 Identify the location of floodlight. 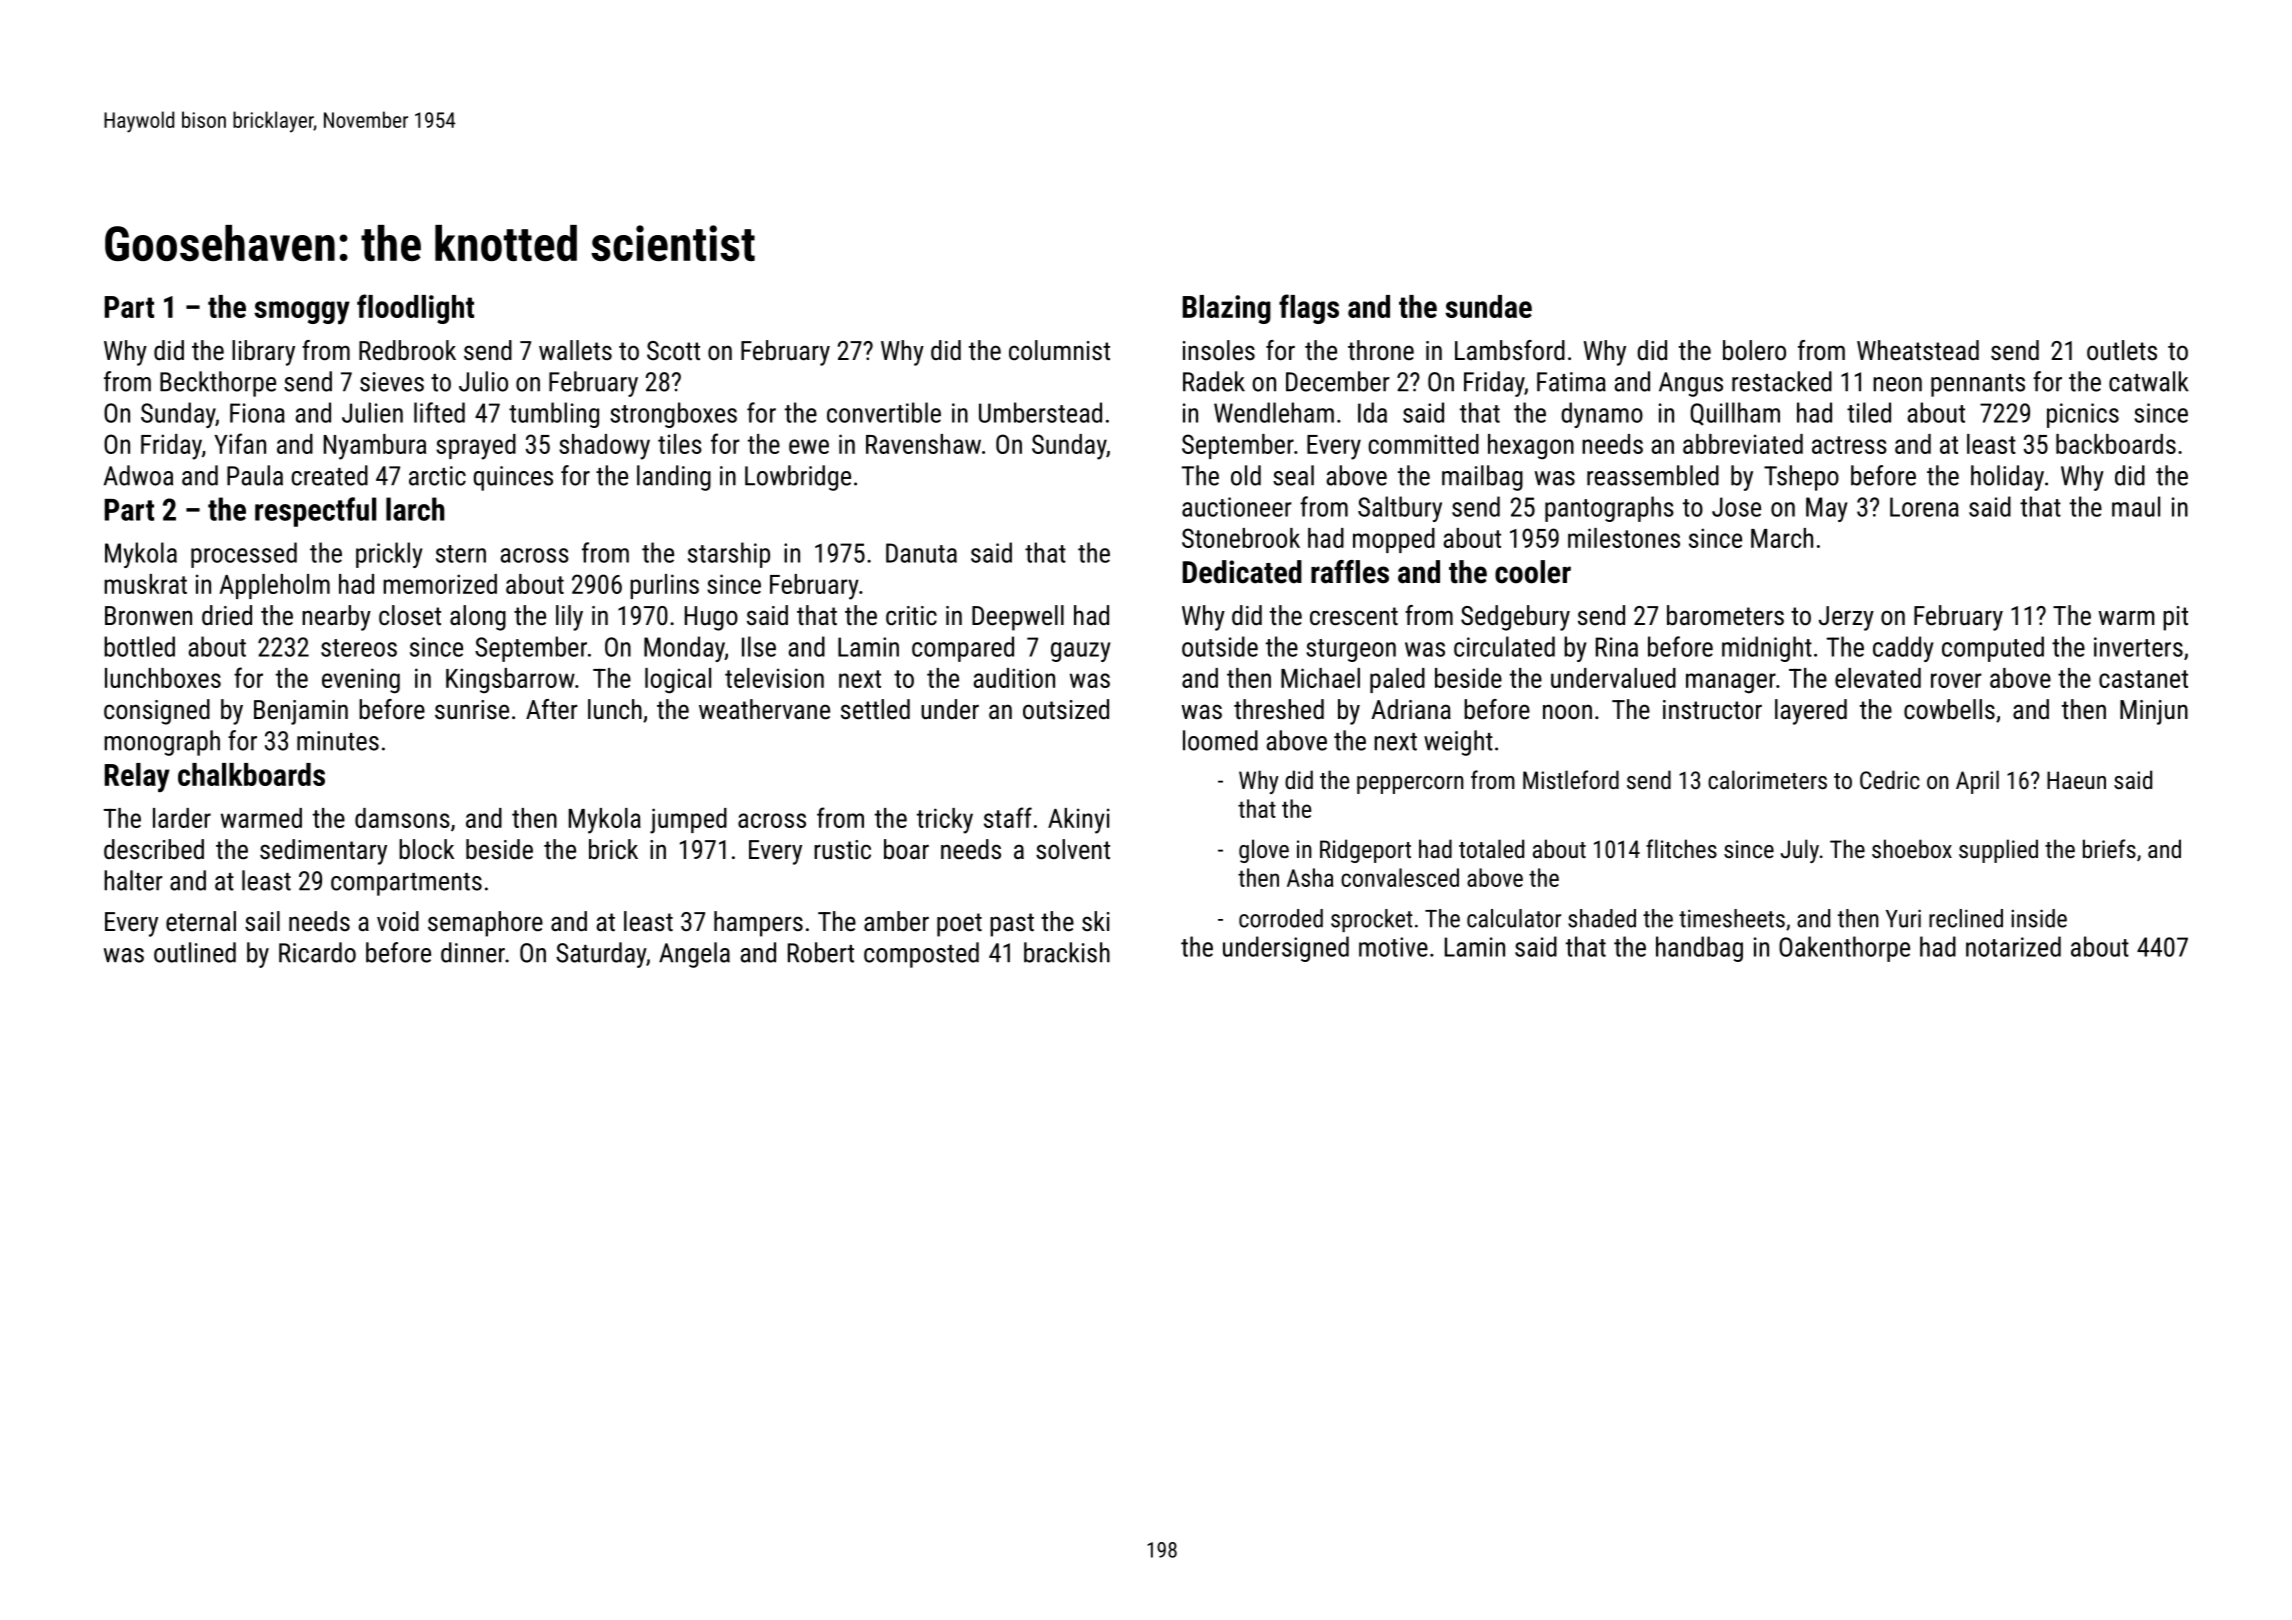
(415, 309).
